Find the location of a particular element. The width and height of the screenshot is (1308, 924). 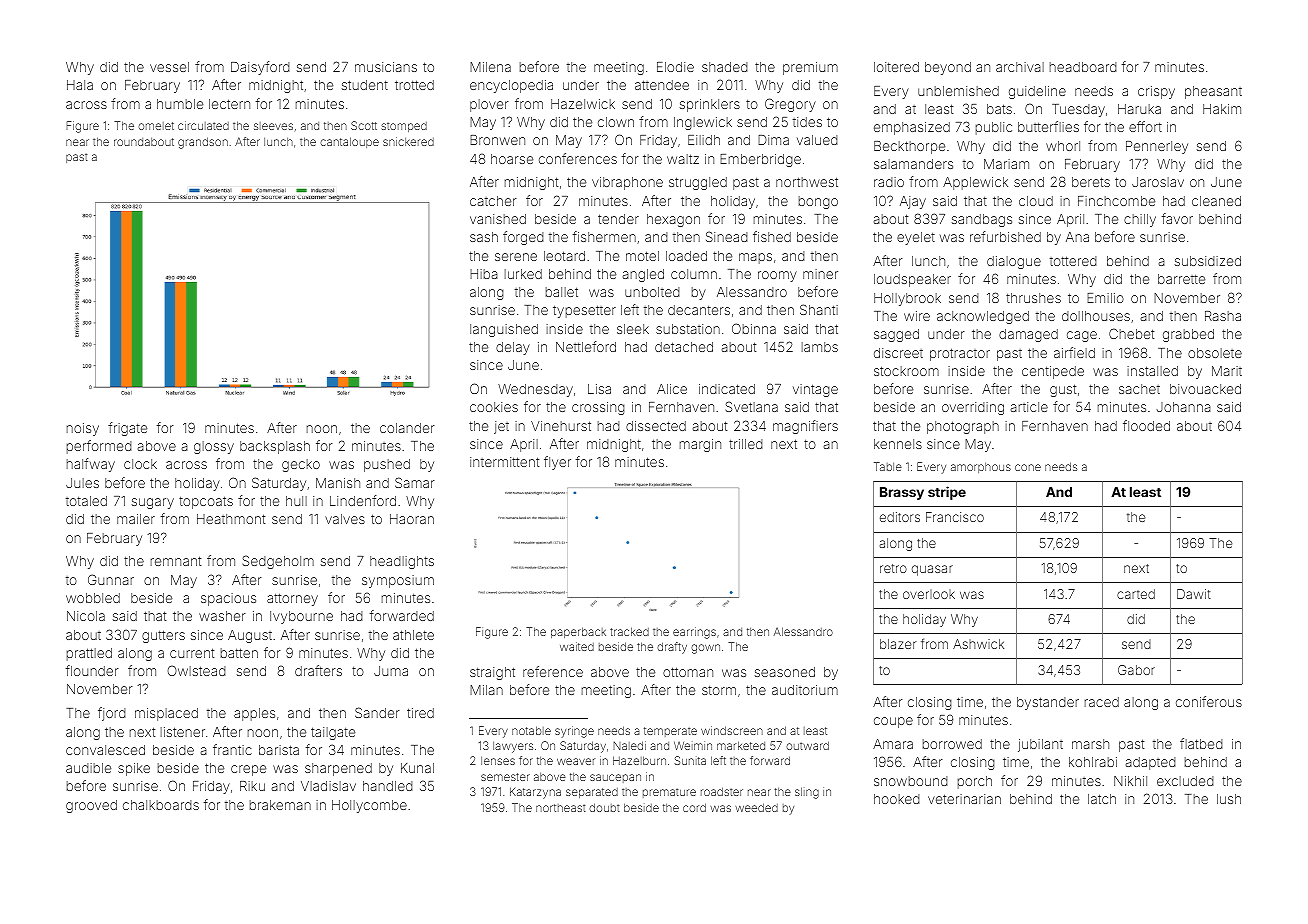

omelet is located at coordinates (156, 126).
